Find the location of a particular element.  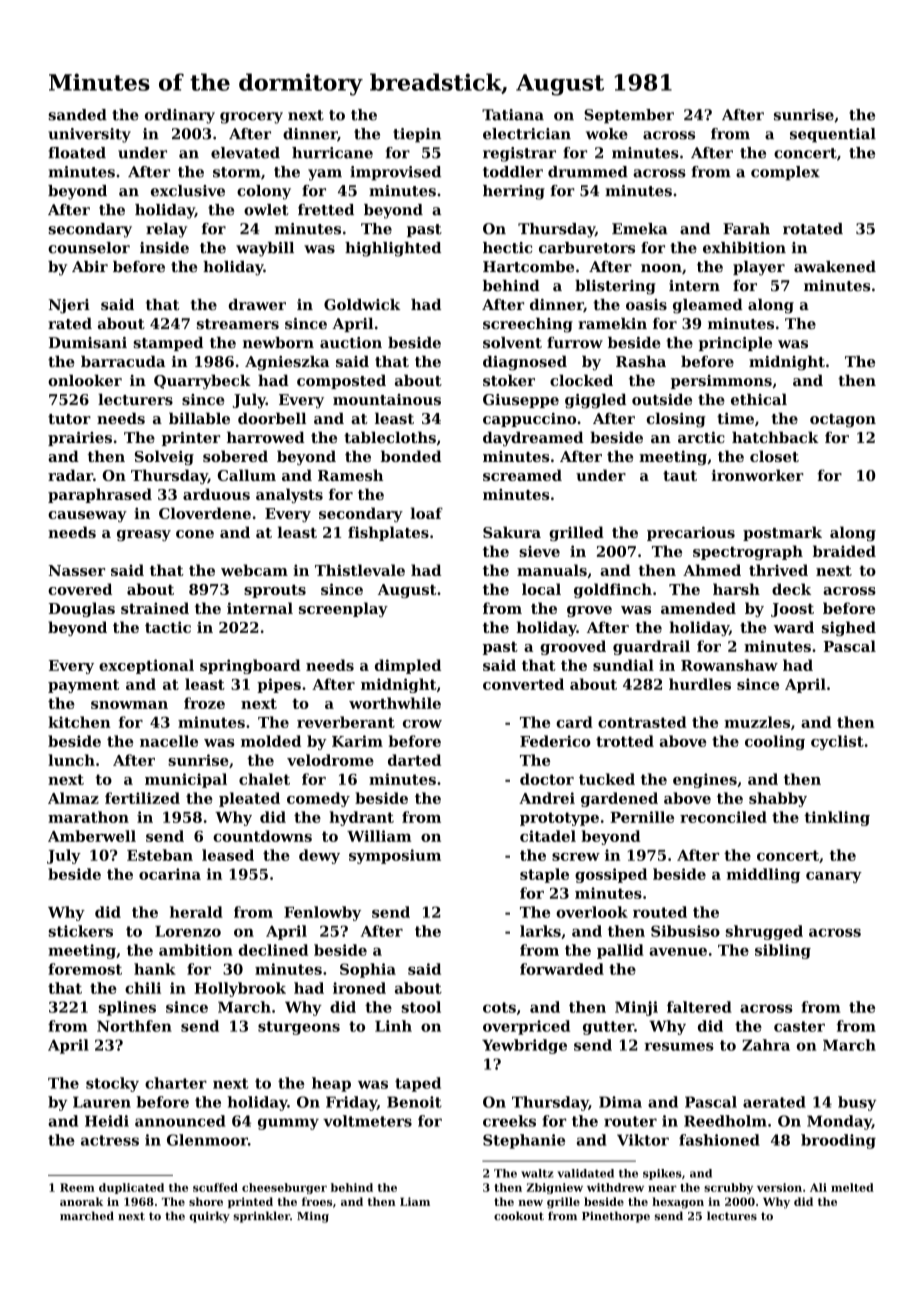

sanded is located at coordinates (77, 115).
